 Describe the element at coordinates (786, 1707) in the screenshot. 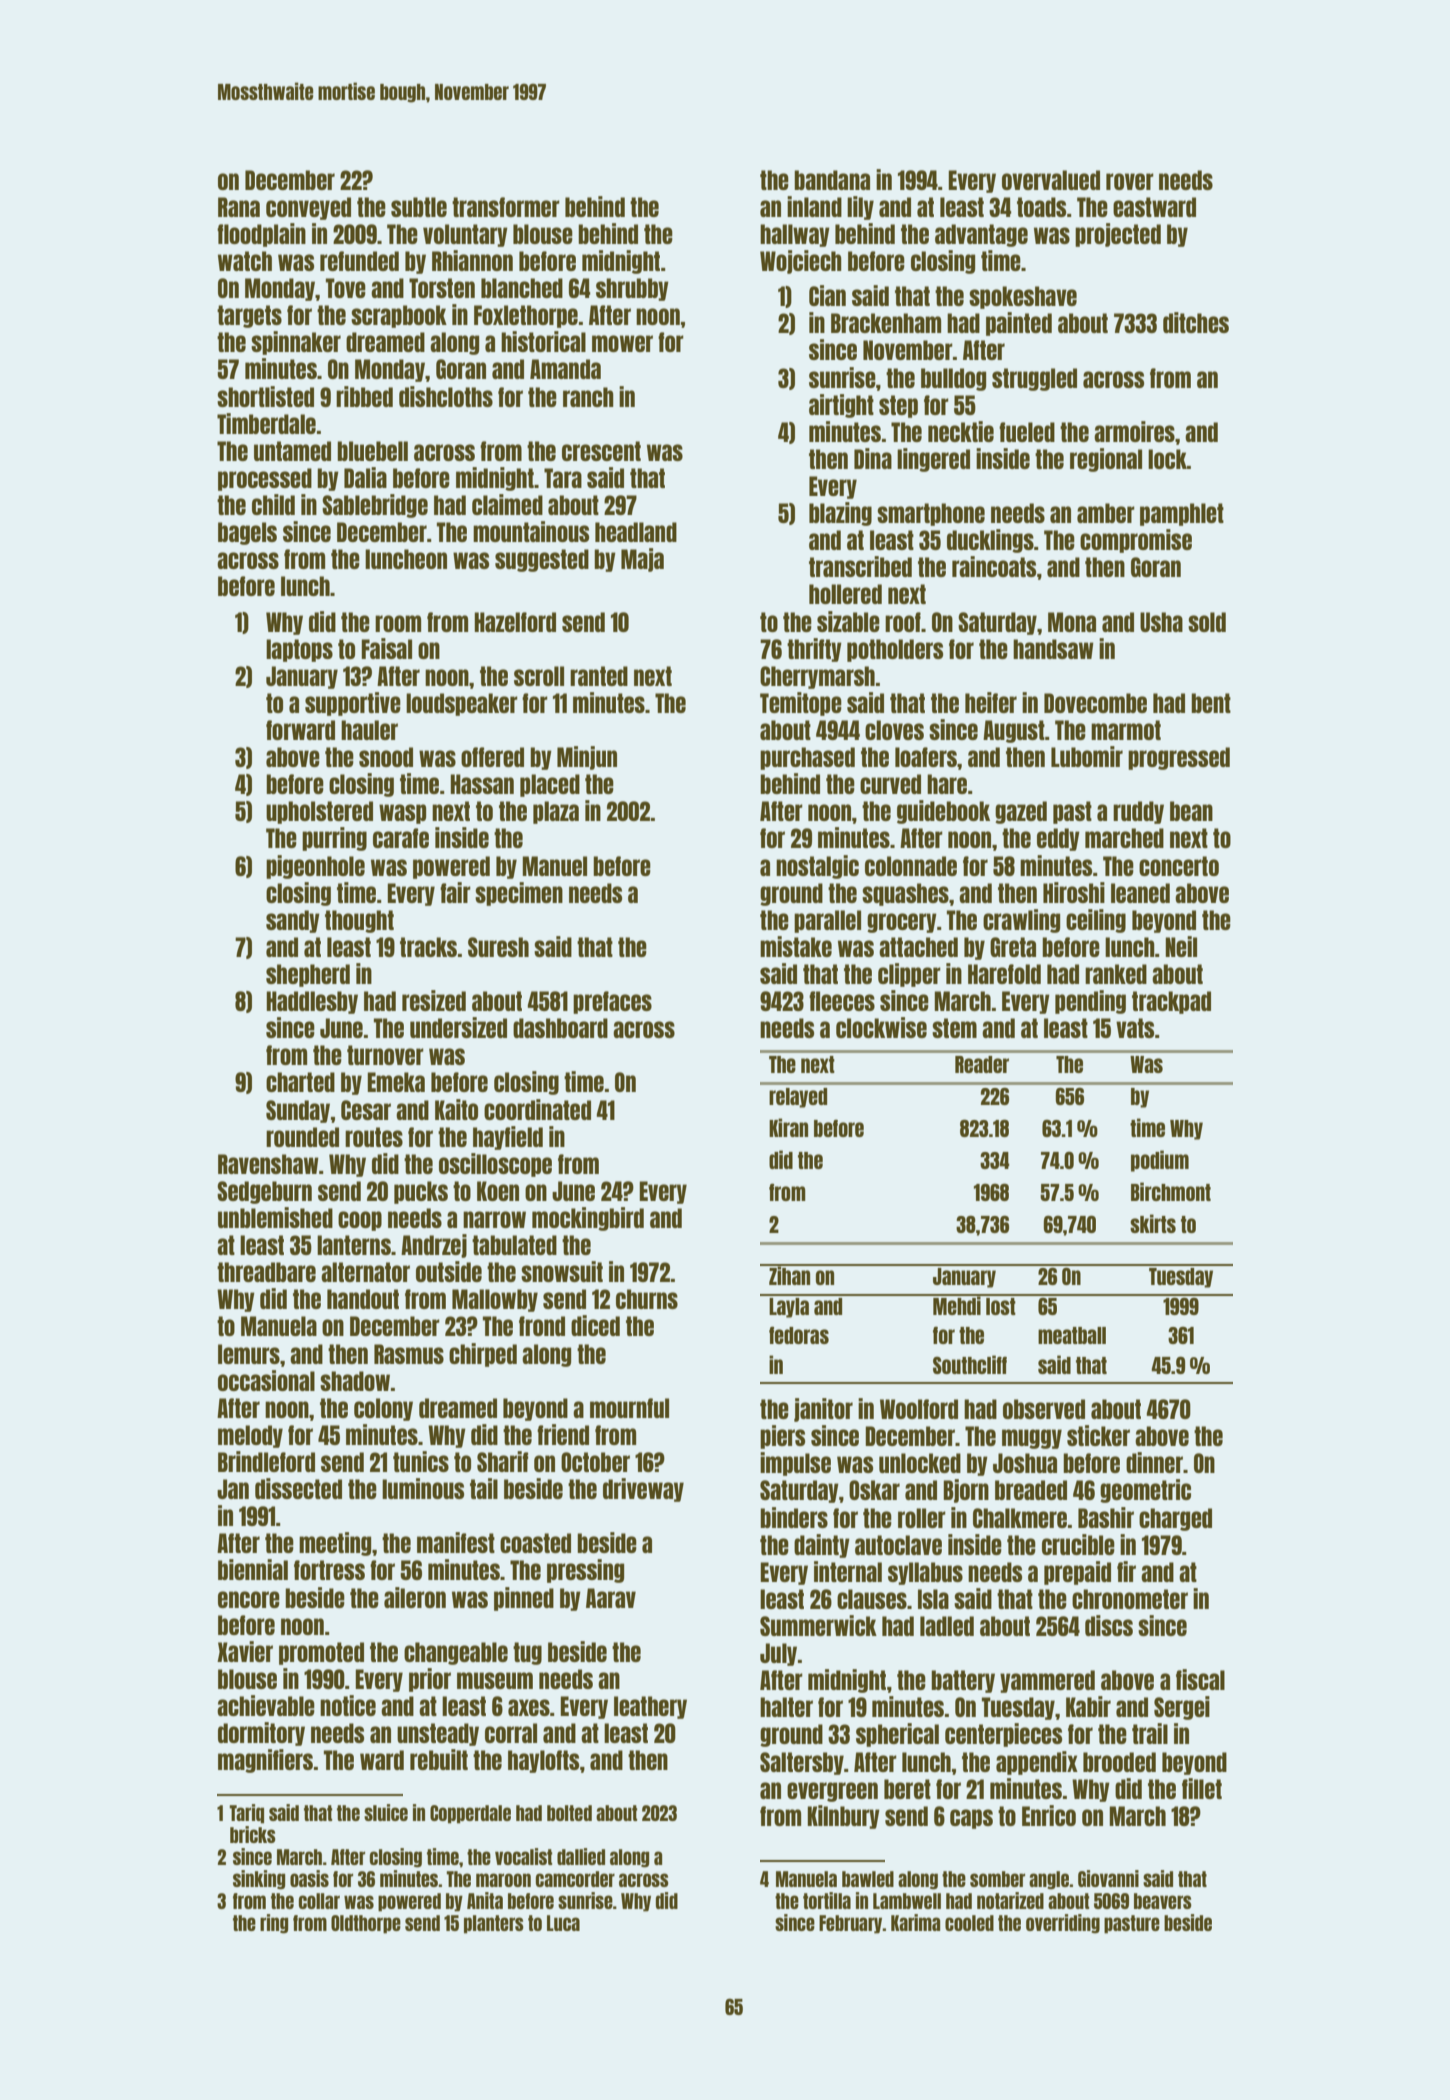

I see `halter` at that location.
